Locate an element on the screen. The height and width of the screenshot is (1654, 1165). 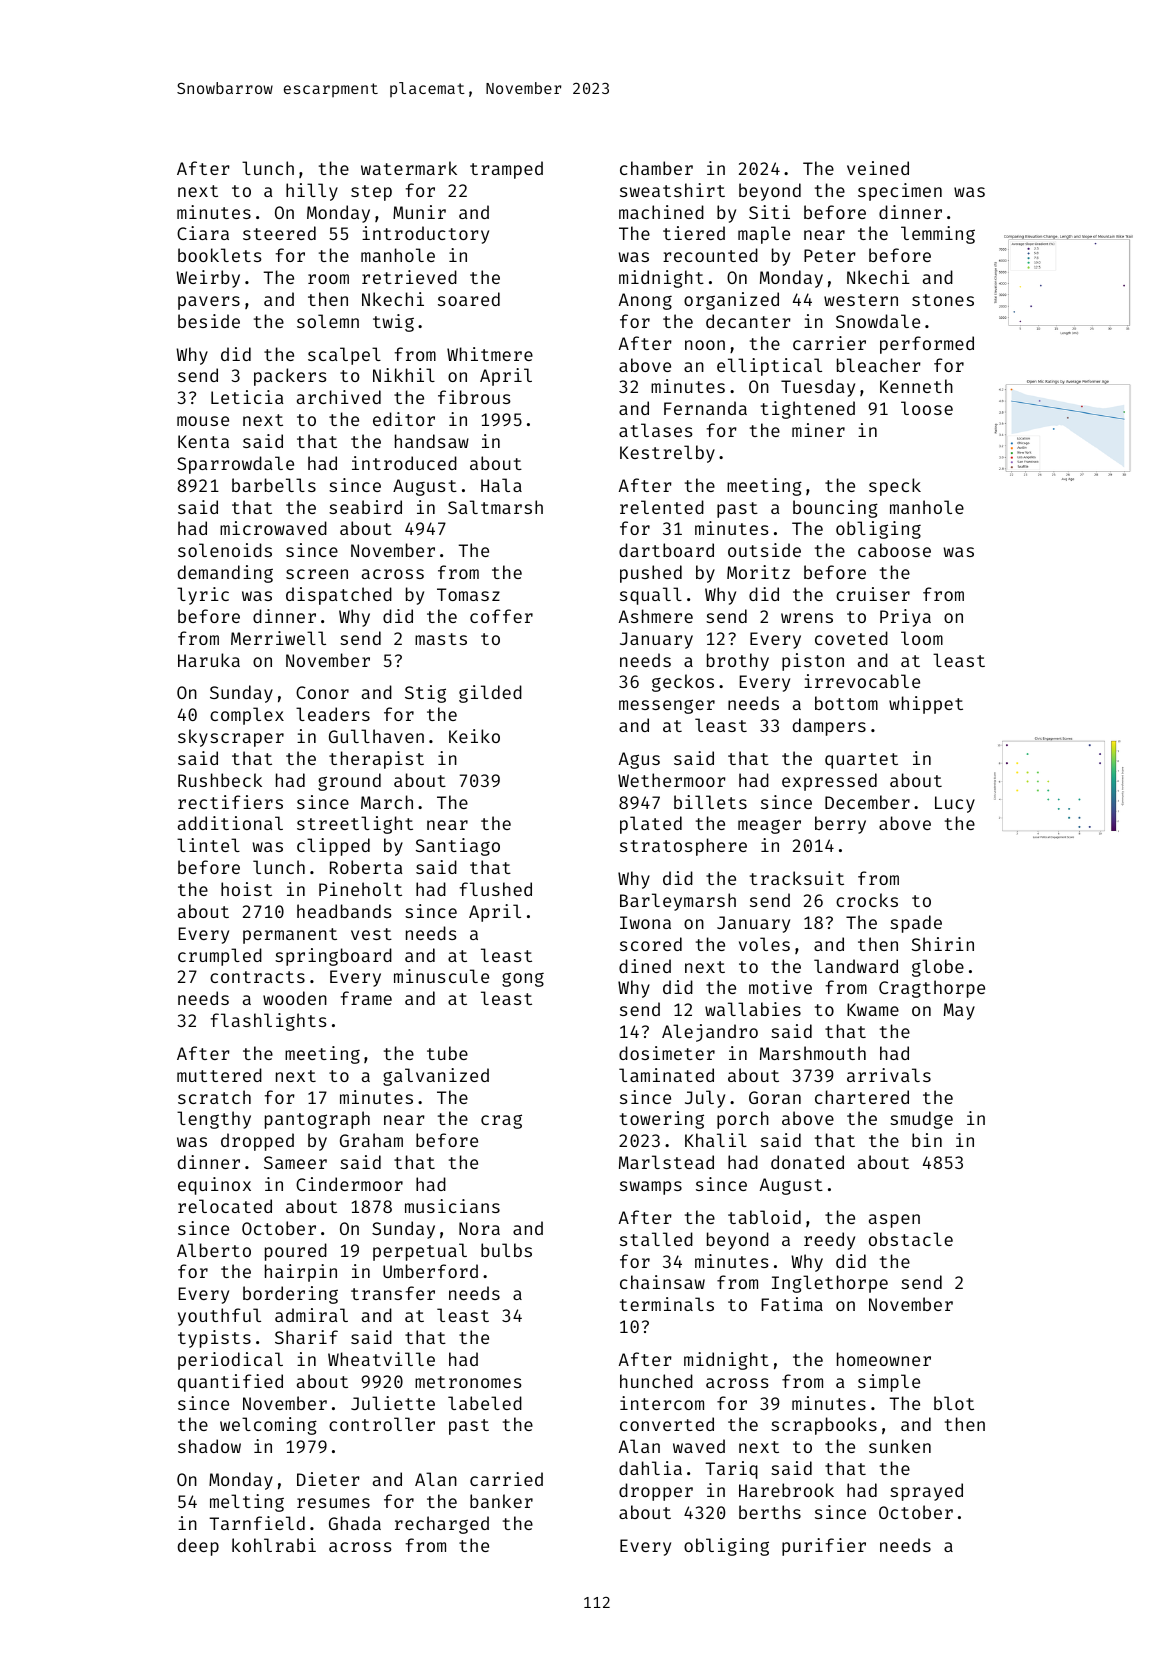
Ciara is located at coordinates (203, 233).
